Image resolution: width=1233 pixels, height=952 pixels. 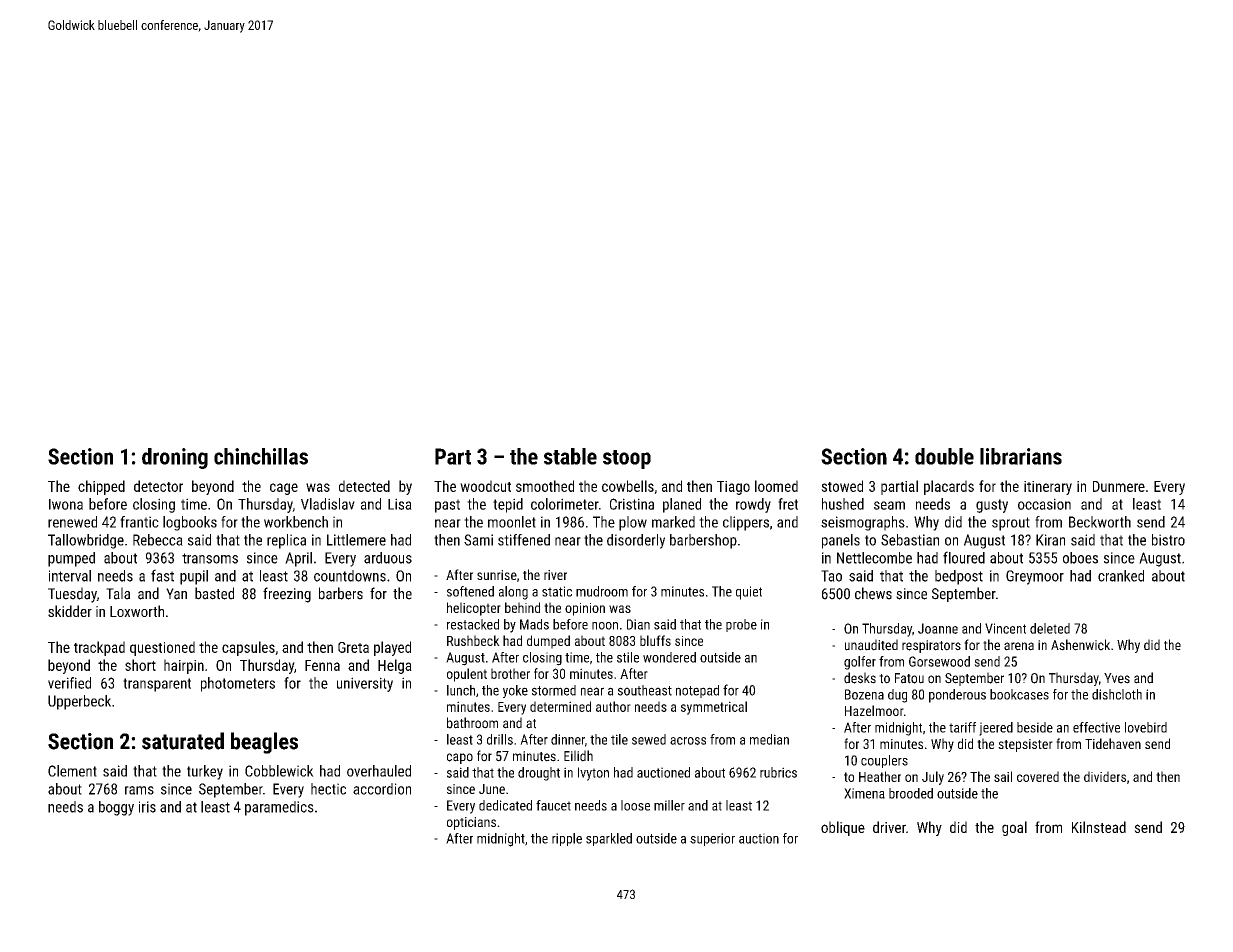 What do you see at coordinates (688, 741) in the page?
I see `across` at bounding box center [688, 741].
